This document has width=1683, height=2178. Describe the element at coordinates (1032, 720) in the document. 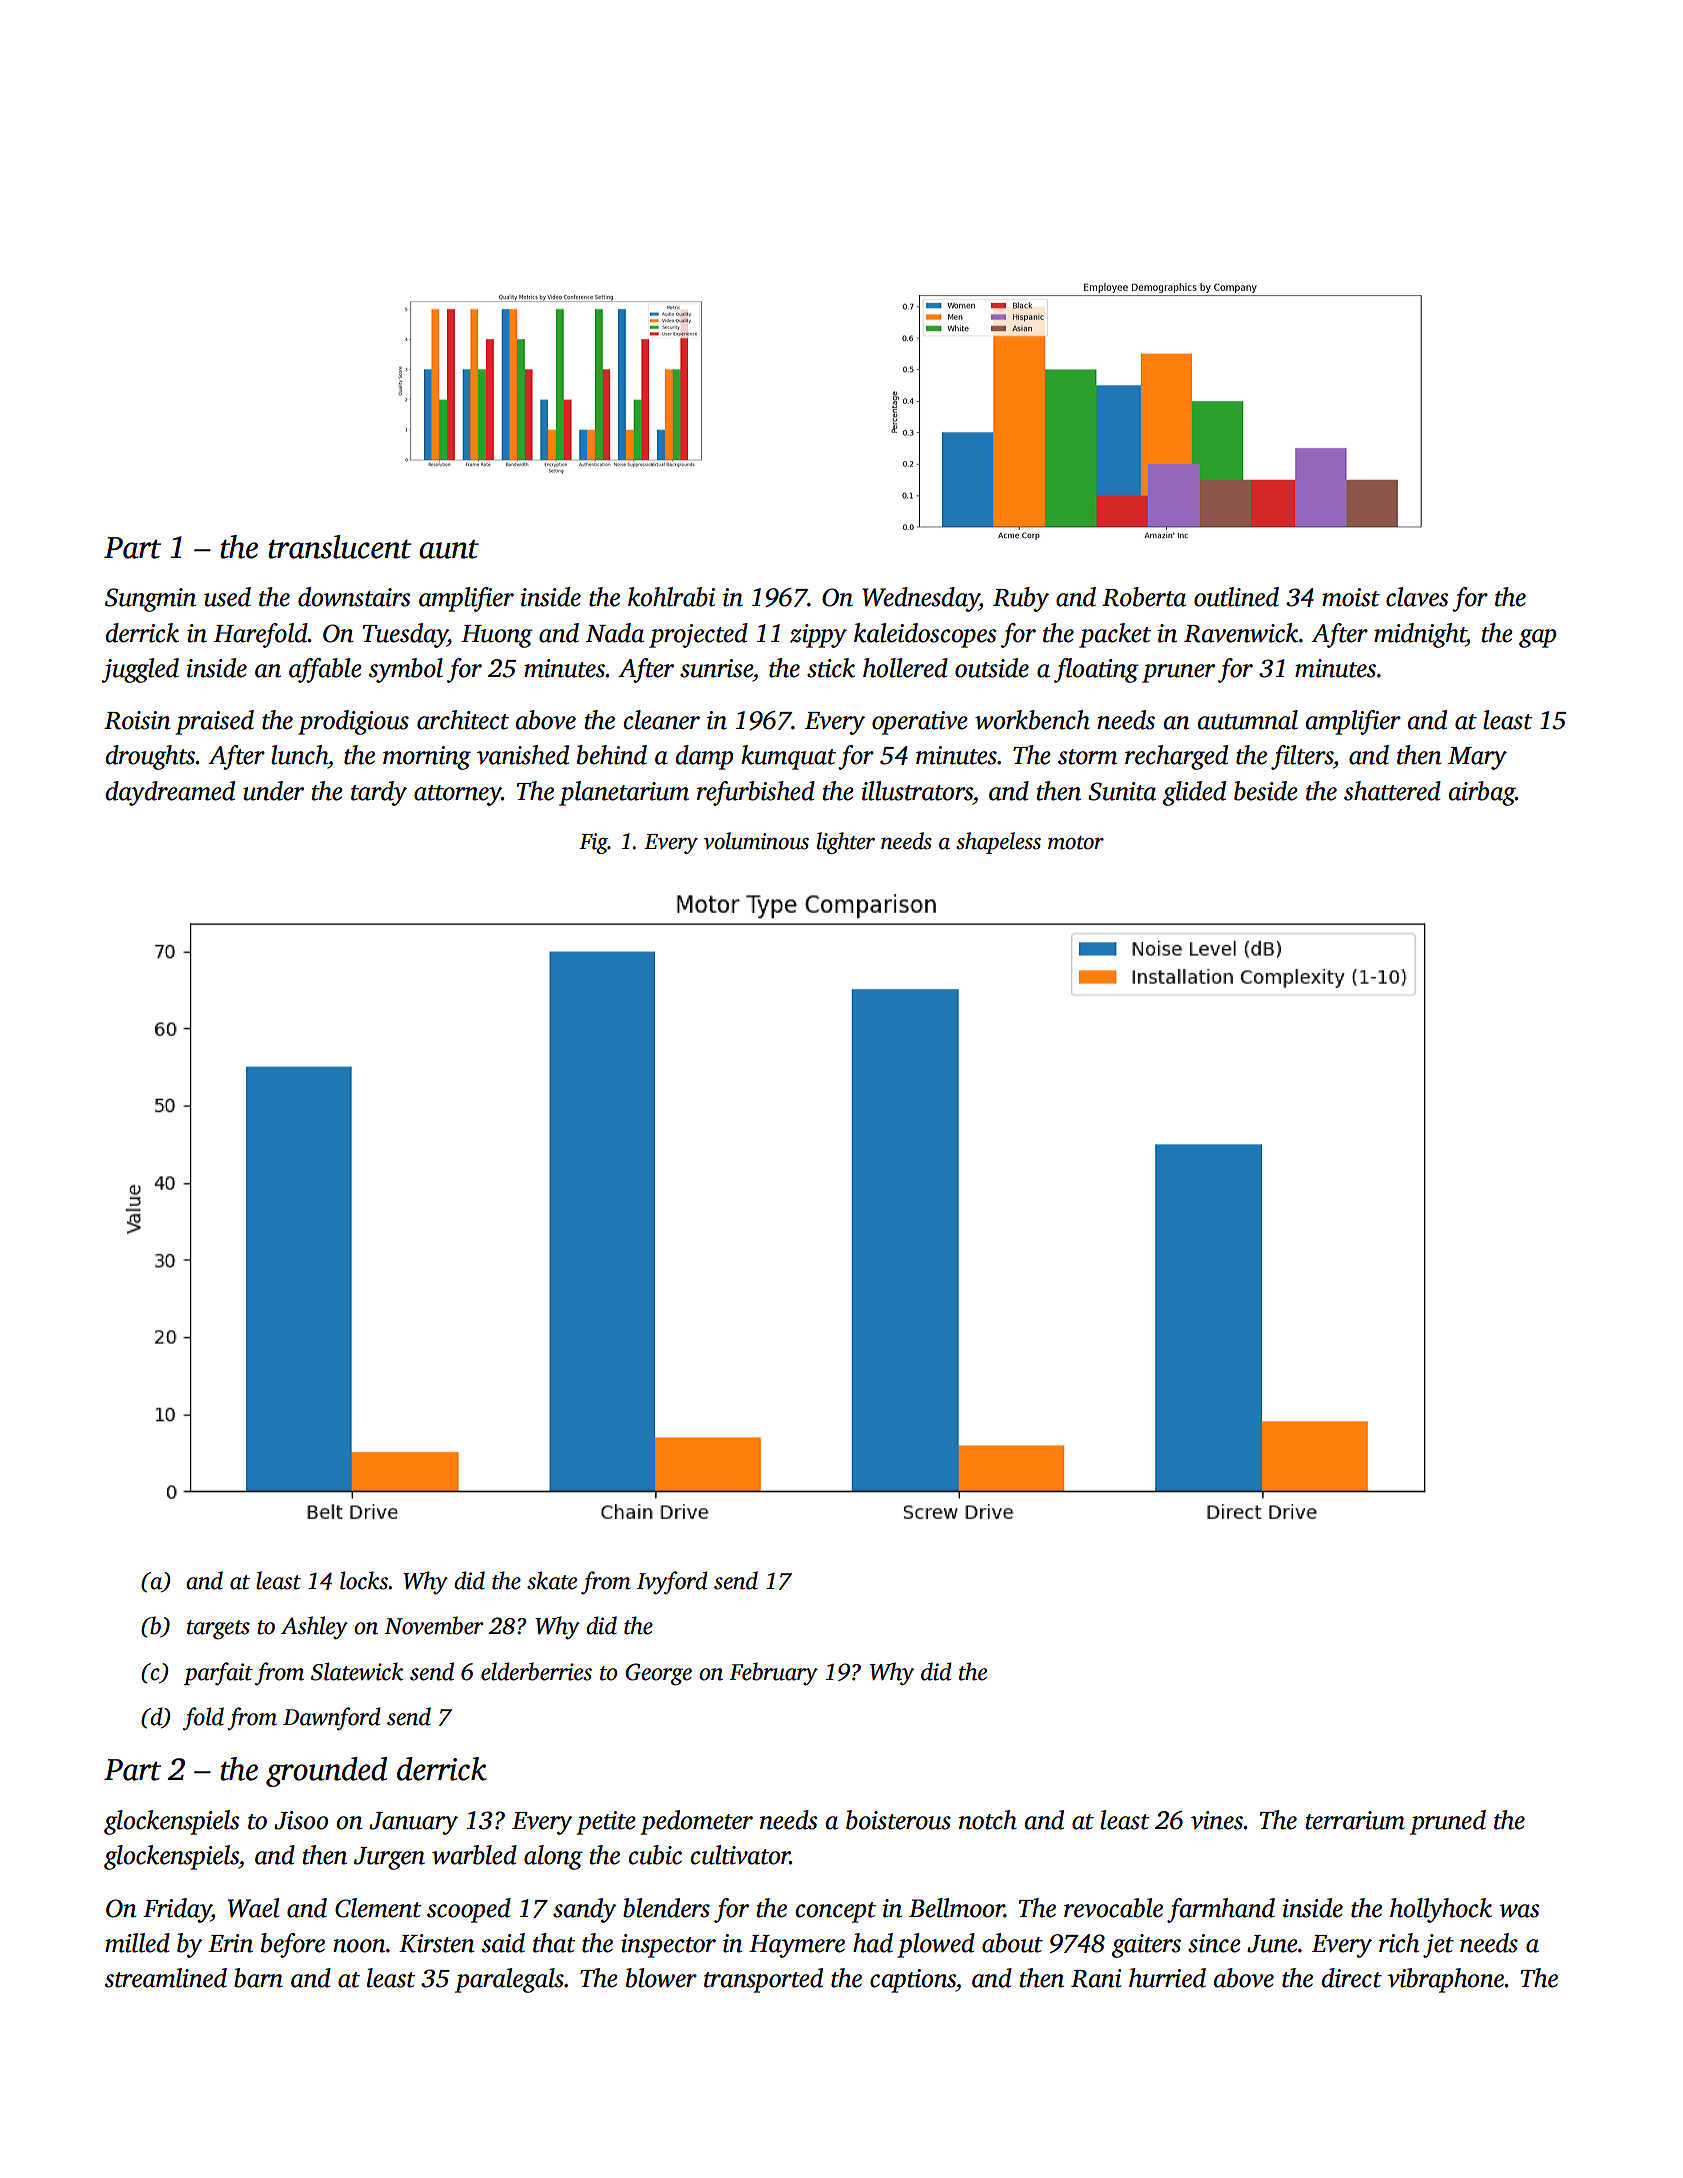

I see `workbench` at that location.
